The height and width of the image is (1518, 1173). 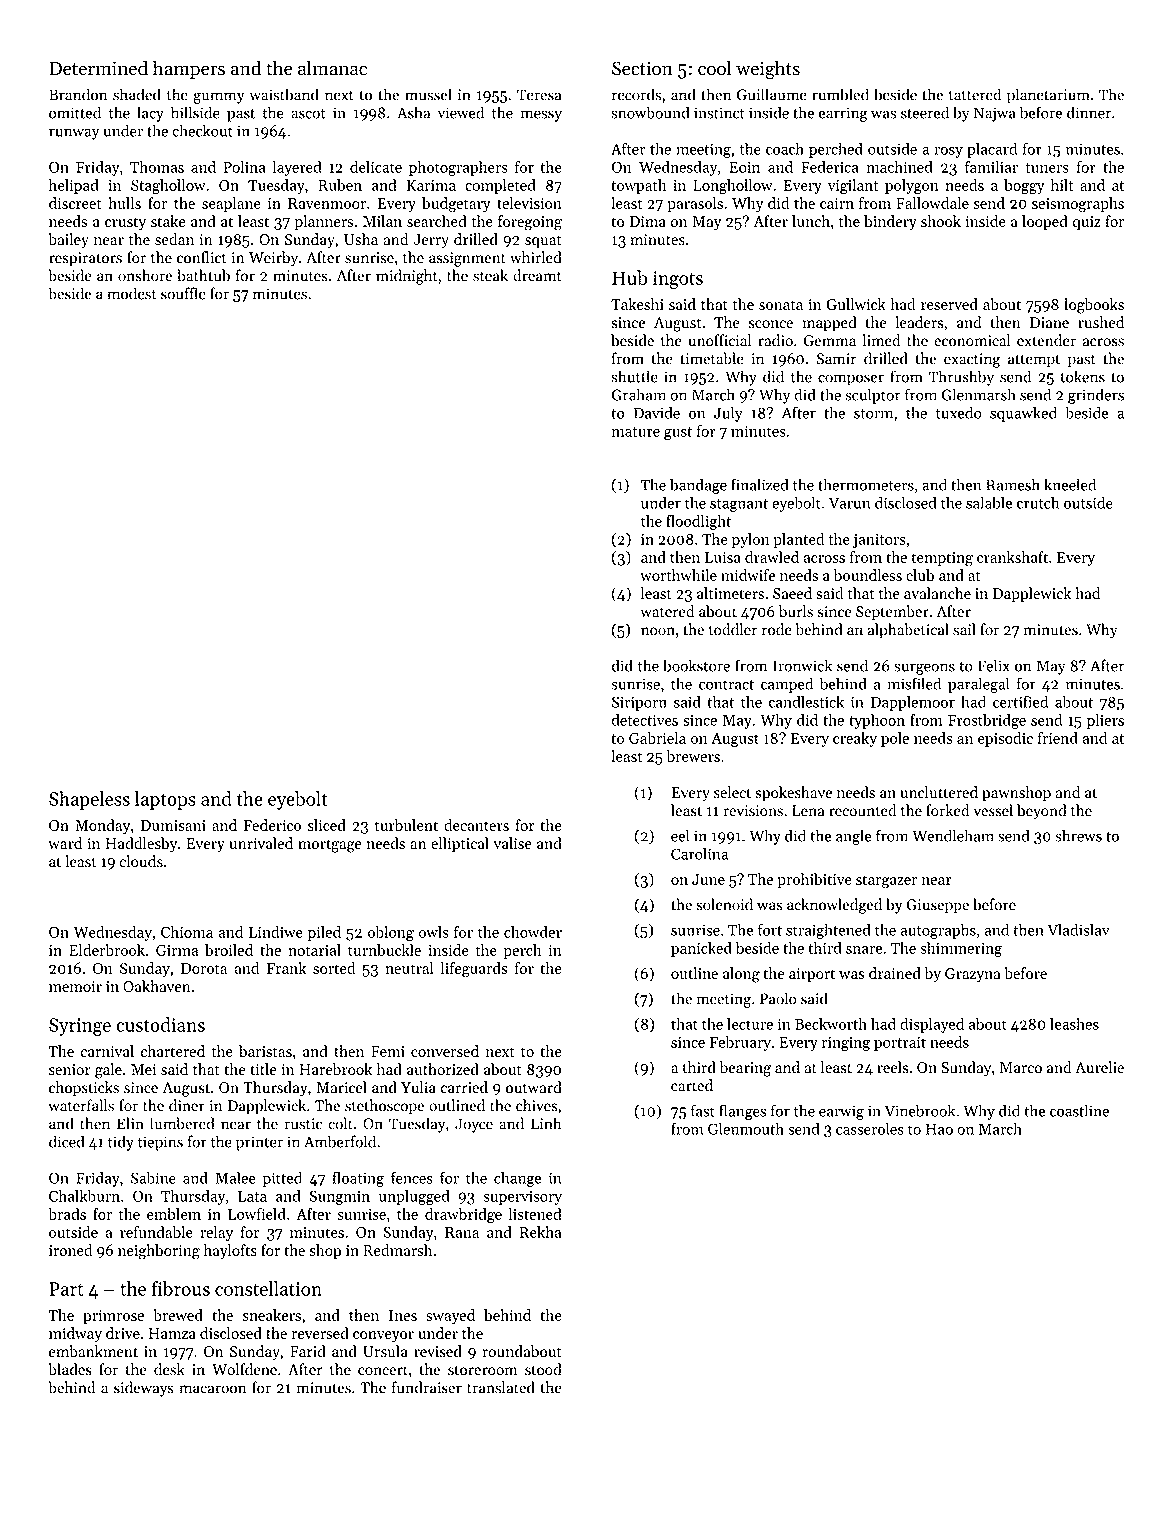 I want to click on unrivaled, so click(x=261, y=843).
